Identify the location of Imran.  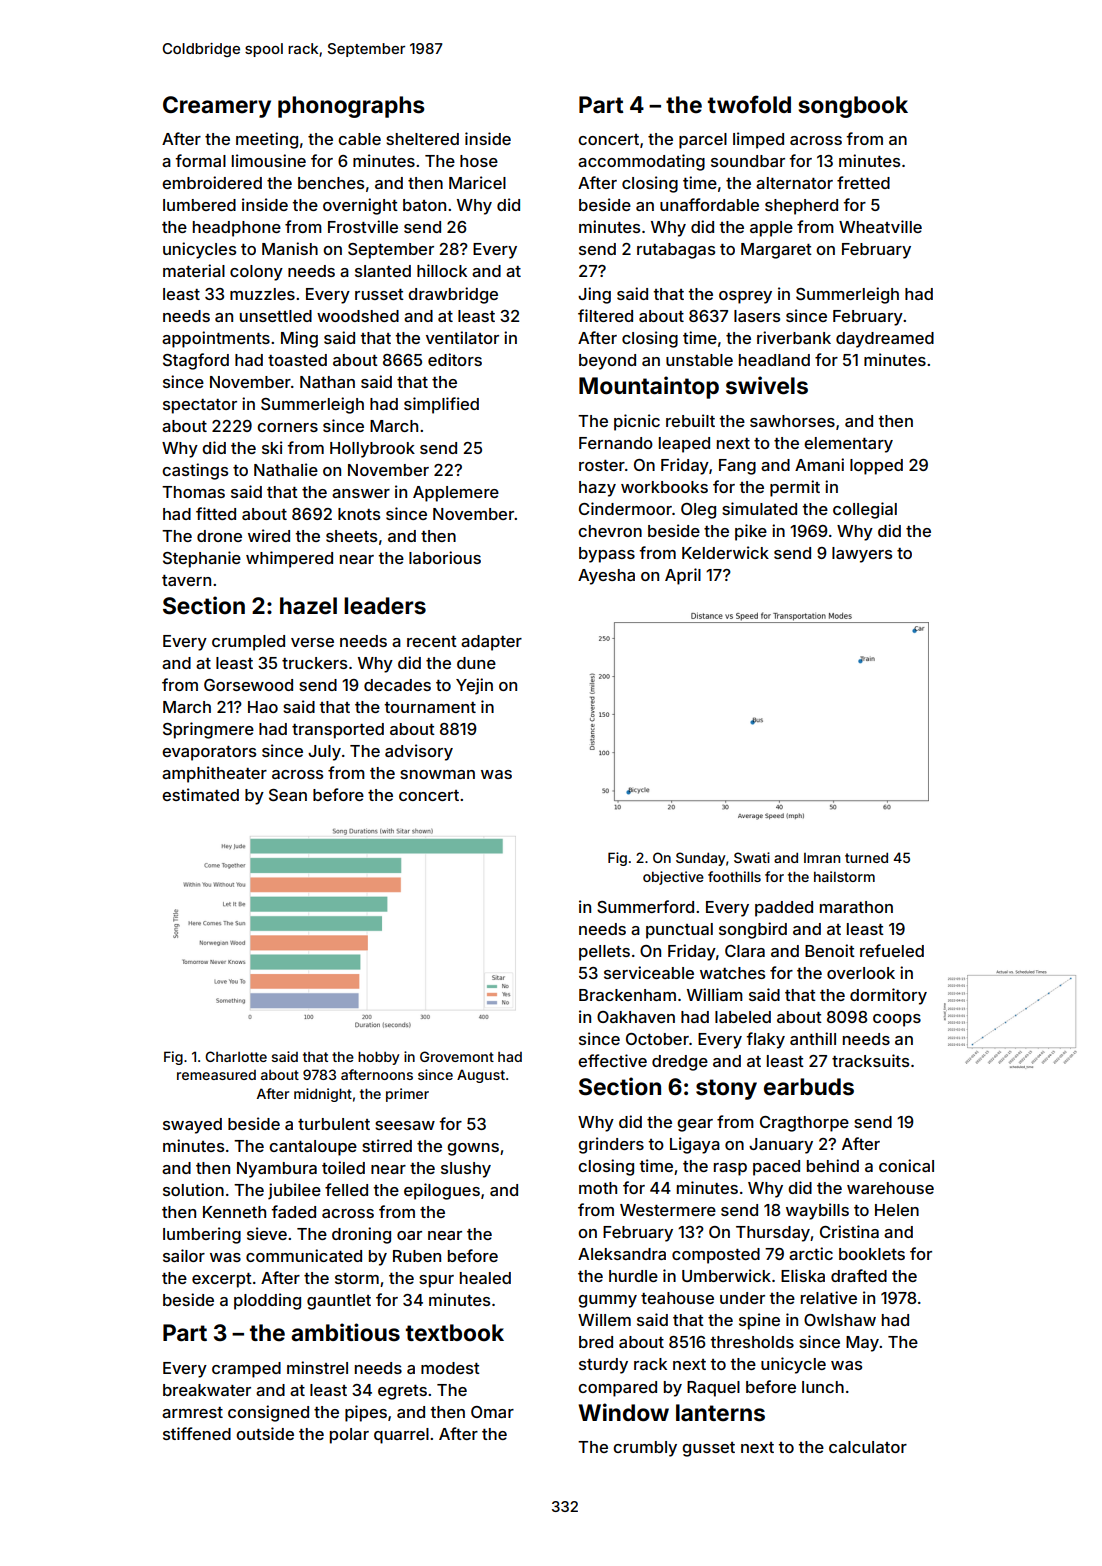
(822, 858).
